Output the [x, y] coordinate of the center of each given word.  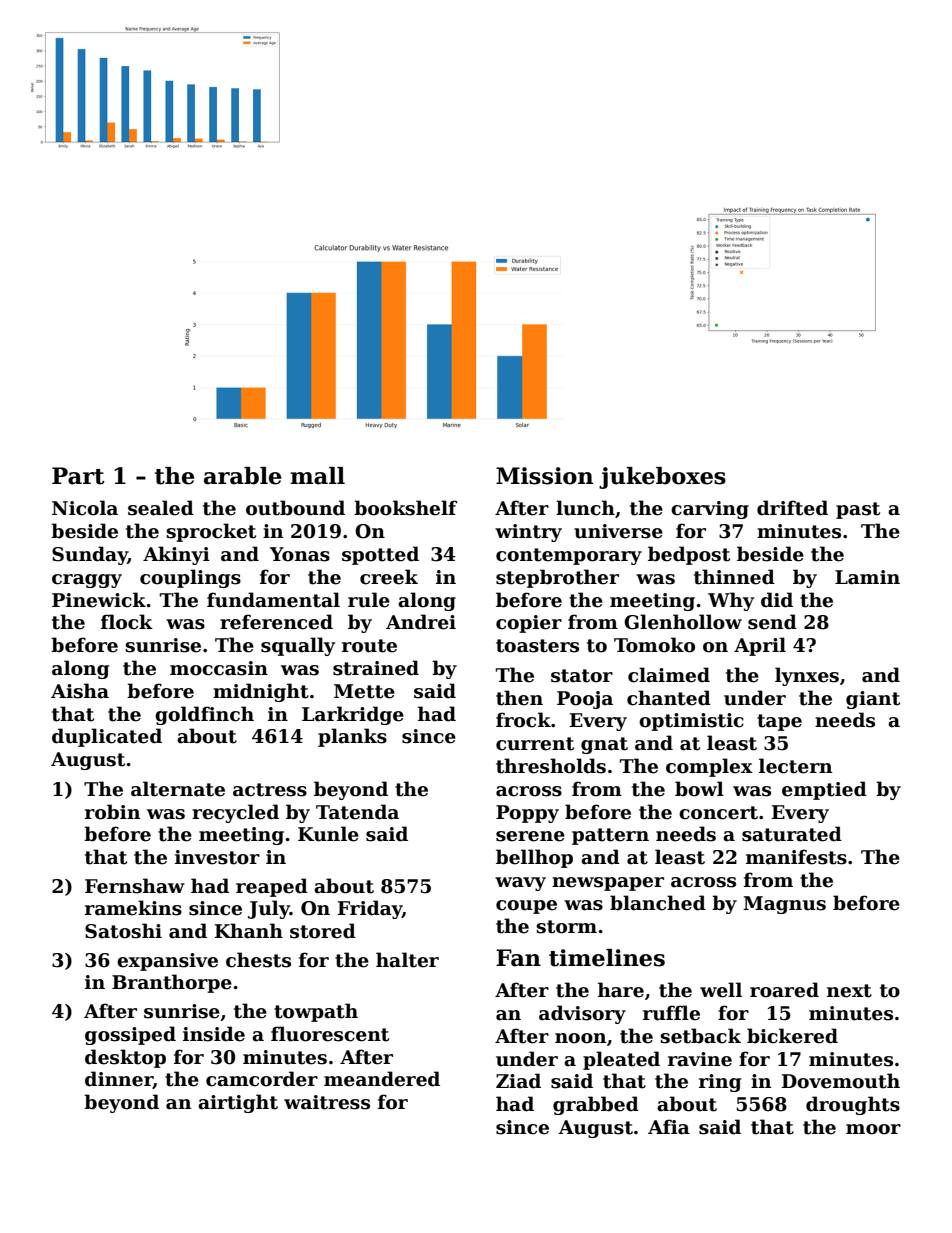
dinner [119, 1080]
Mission [544, 476]
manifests [796, 857]
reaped [272, 887]
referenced [276, 622]
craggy [87, 581]
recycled [235, 813]
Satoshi [123, 931]
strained [376, 668]
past [858, 510]
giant [873, 700]
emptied [824, 790]
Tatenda [357, 812]
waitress [327, 1102]
